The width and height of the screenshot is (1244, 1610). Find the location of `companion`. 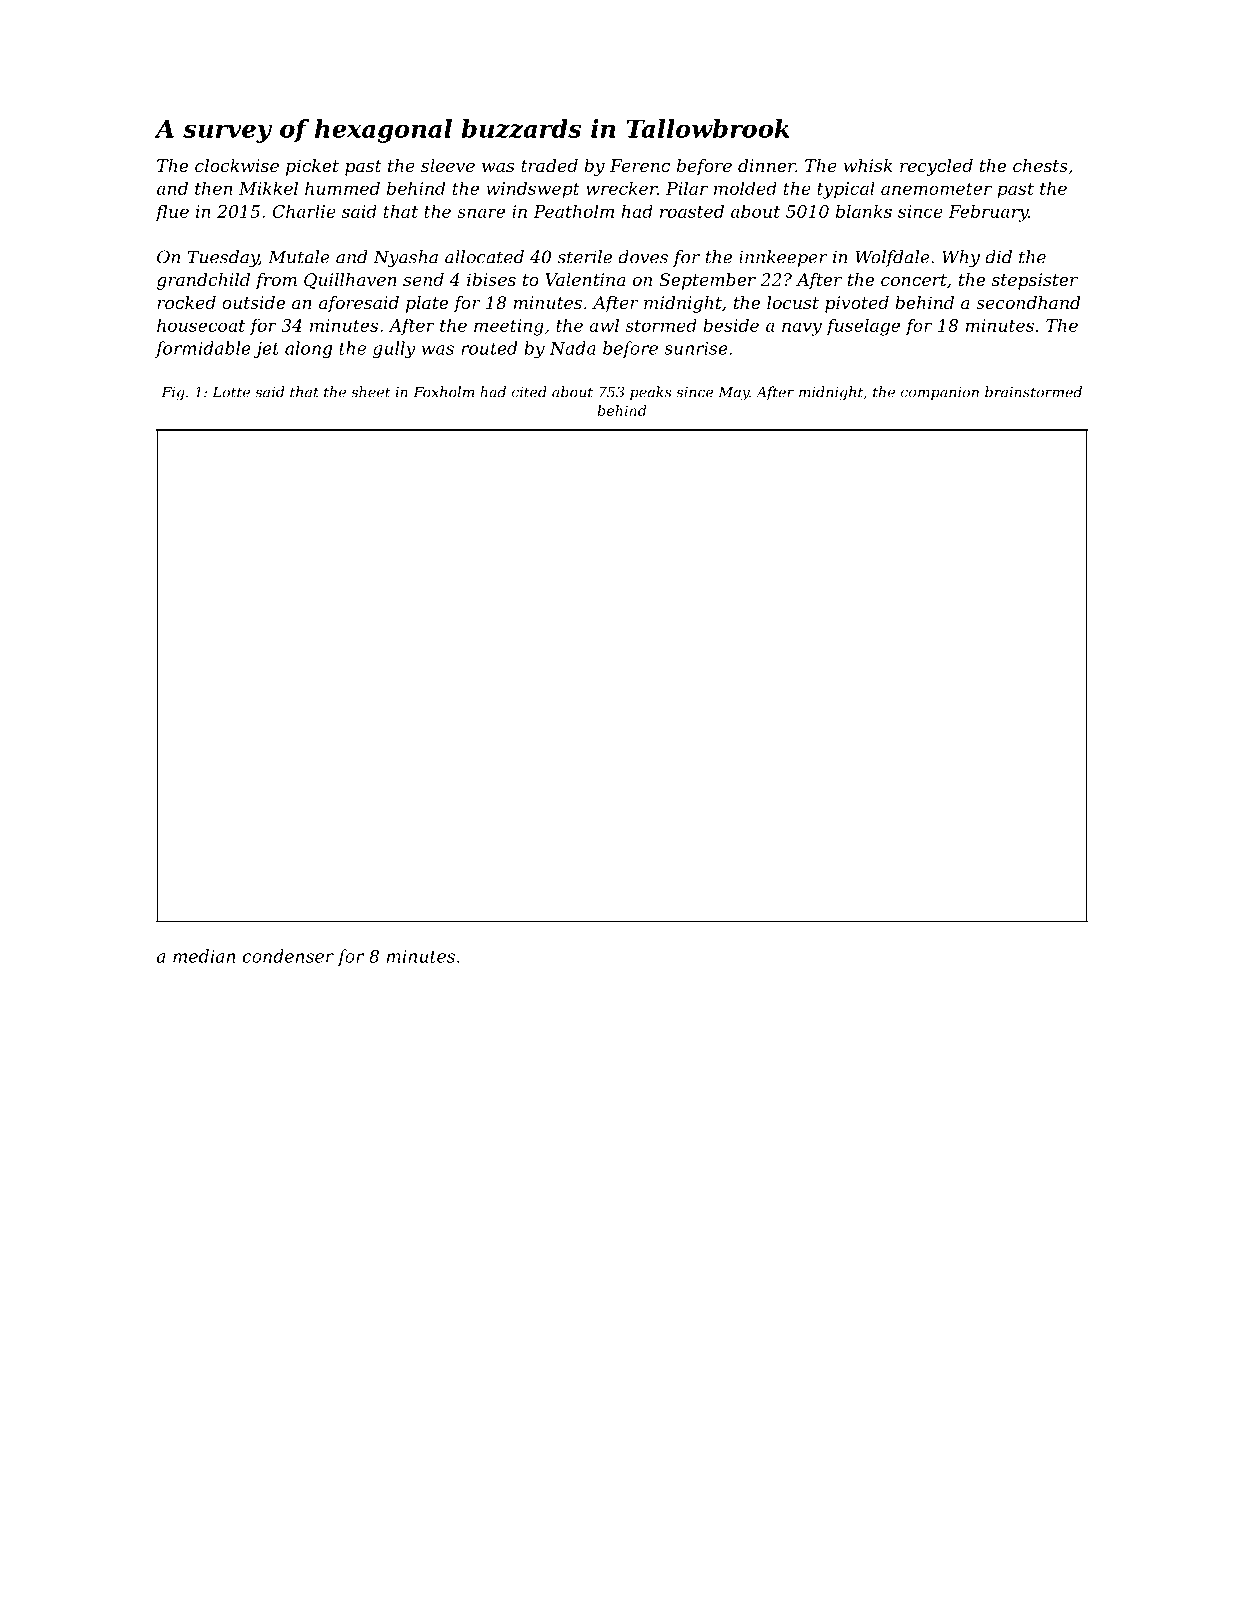

companion is located at coordinates (940, 393).
